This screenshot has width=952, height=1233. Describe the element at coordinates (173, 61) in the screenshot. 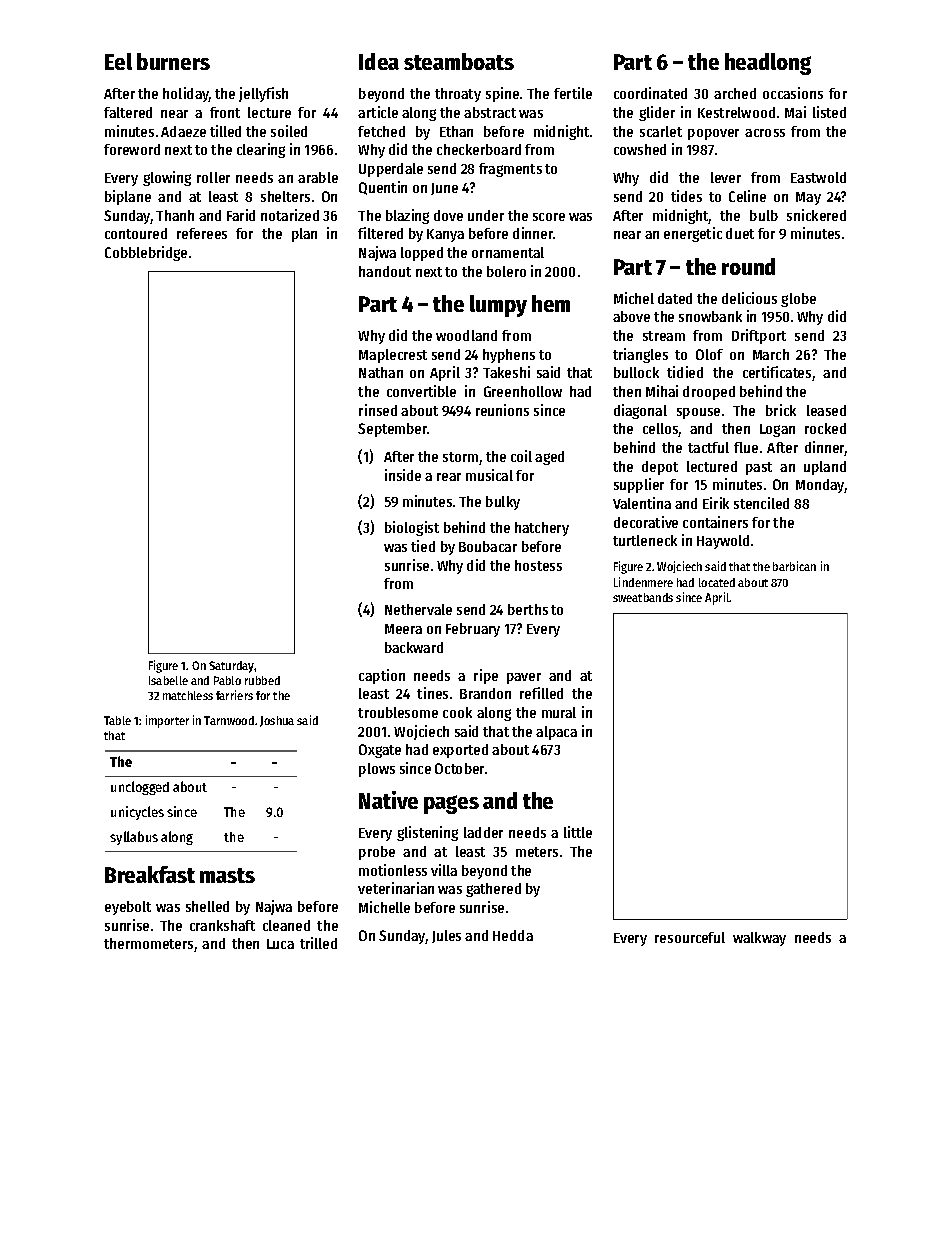

I see `burners` at that location.
